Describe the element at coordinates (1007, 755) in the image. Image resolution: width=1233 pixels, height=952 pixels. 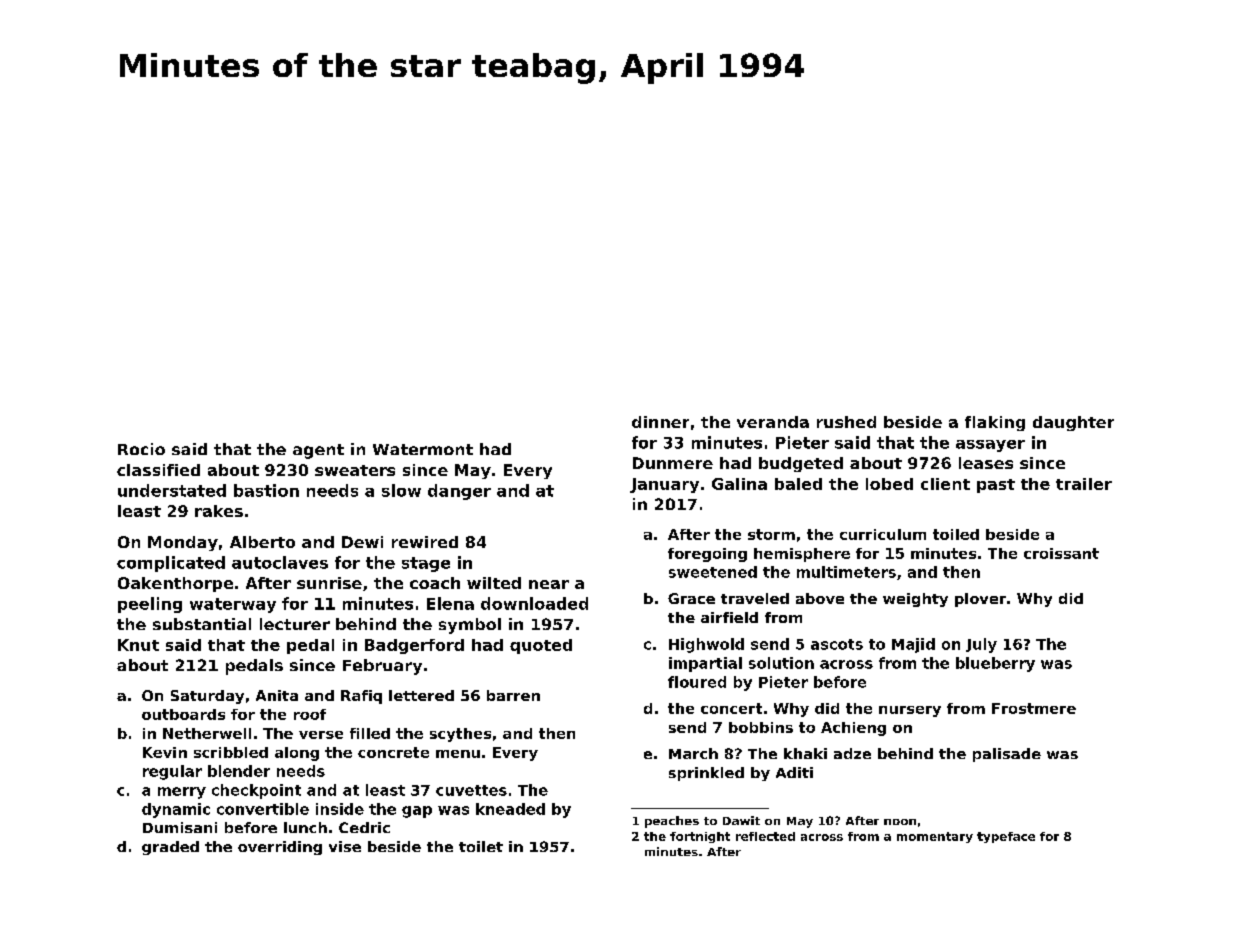
I see `palisade` at that location.
